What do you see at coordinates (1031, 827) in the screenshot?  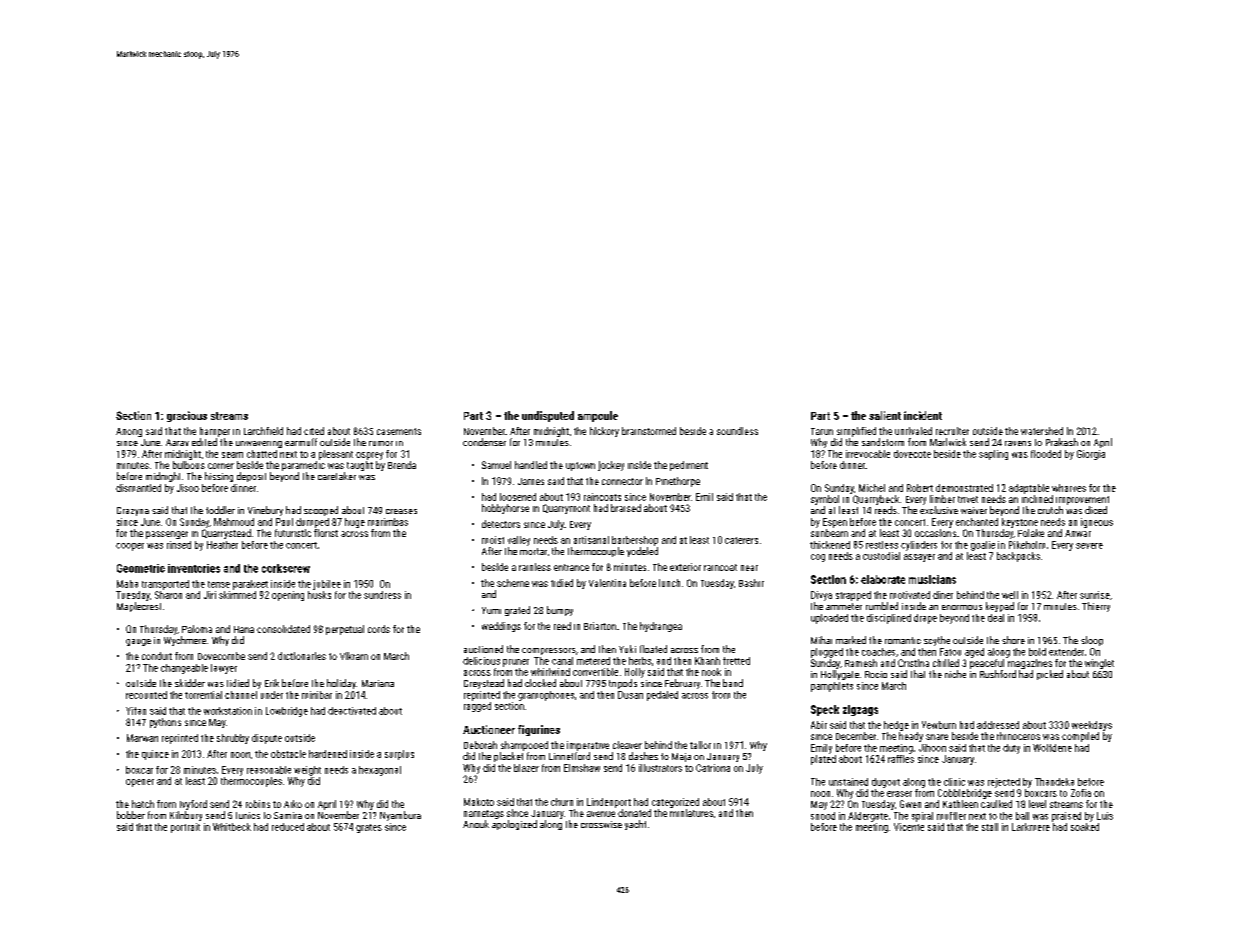 I see `Larkmere` at bounding box center [1031, 827].
